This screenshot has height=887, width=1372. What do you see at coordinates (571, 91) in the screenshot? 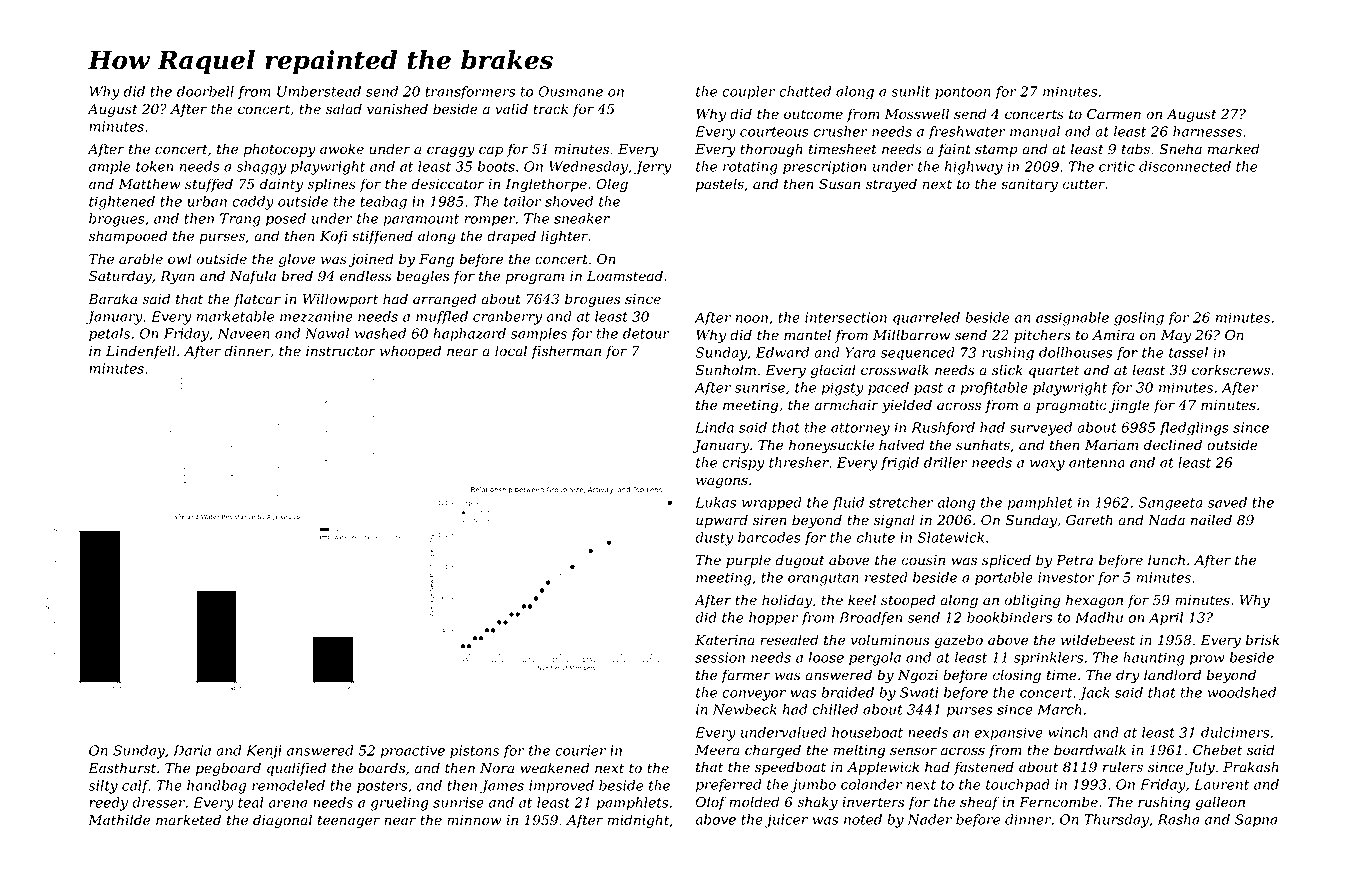
I see `Ousmane` at bounding box center [571, 91].
